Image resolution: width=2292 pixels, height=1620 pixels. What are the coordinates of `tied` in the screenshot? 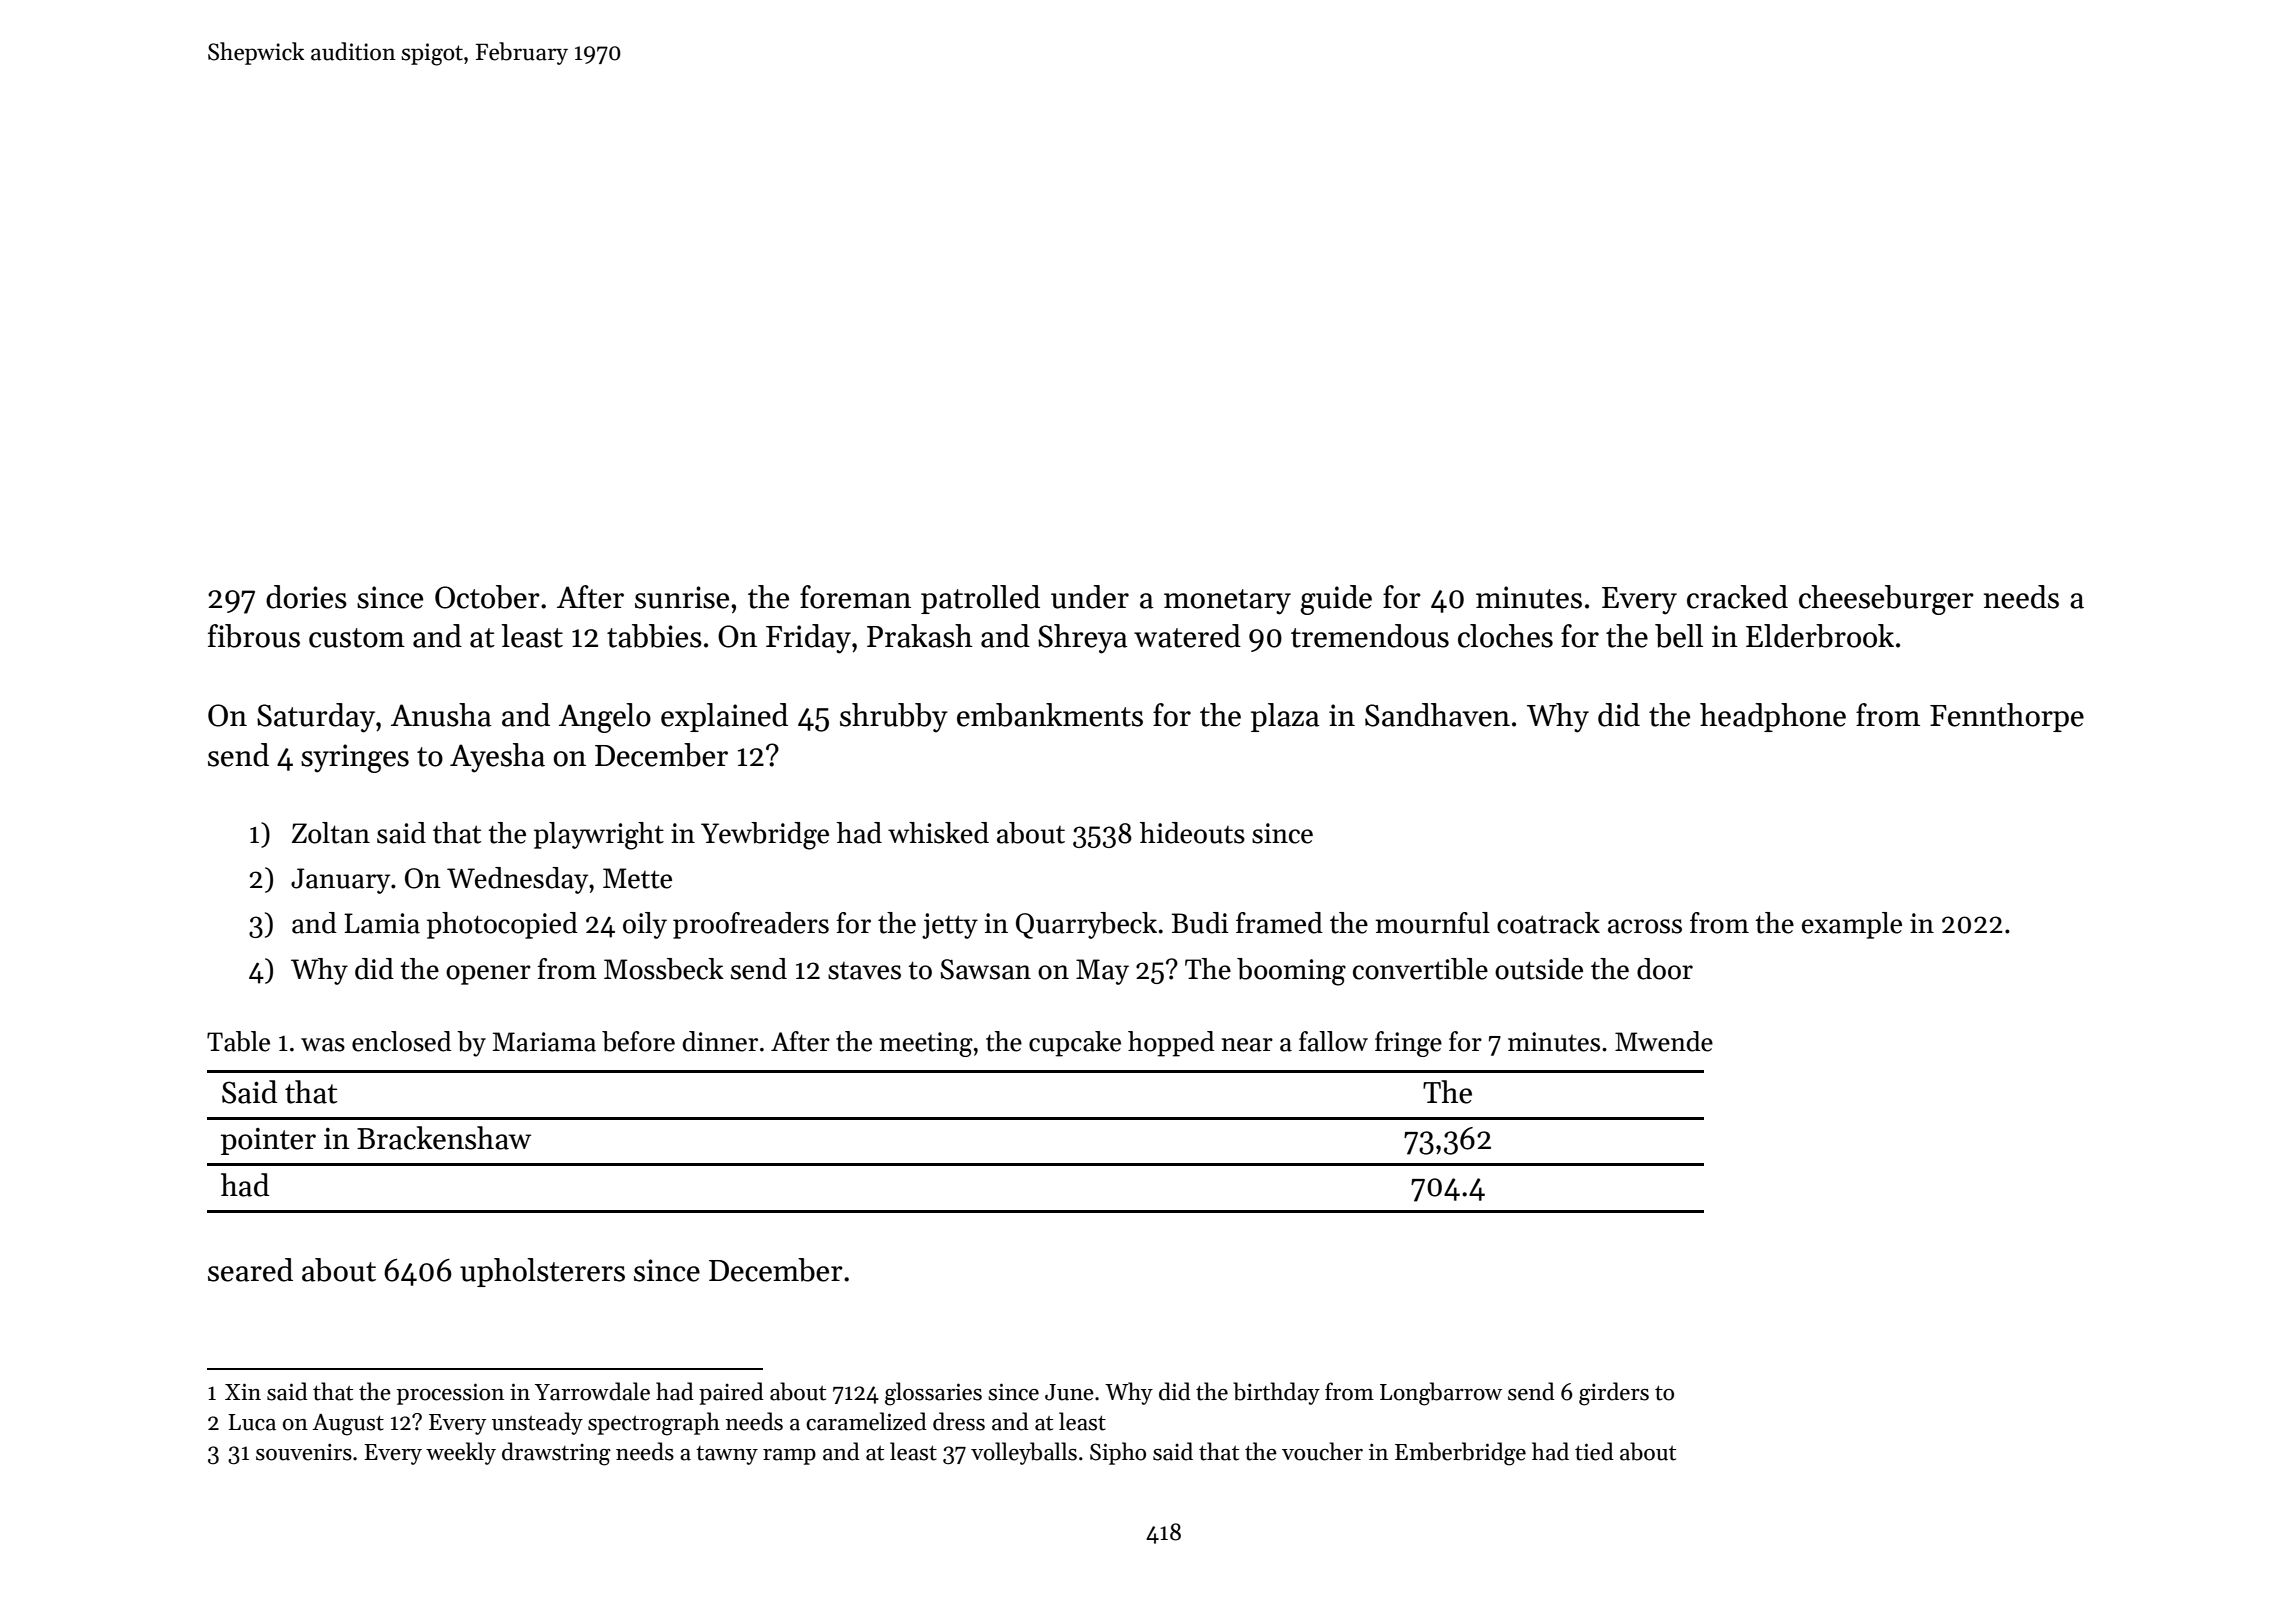 It's located at (1594, 1451).
